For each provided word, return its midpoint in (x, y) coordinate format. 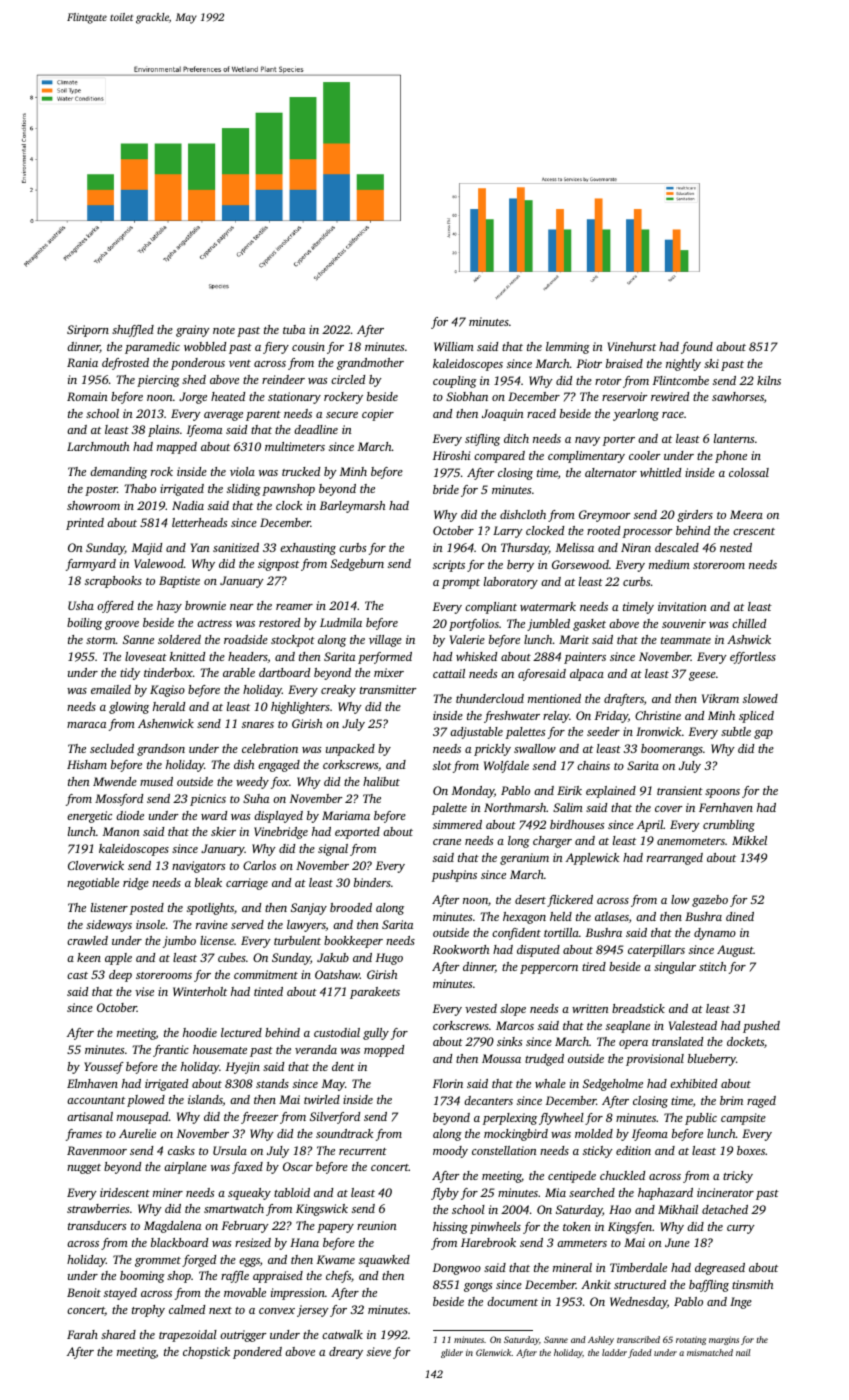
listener (109, 907)
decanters (488, 1100)
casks (181, 1150)
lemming (568, 348)
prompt (461, 584)
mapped (177, 448)
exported (357, 833)
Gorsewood (580, 564)
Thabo (140, 488)
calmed (187, 1309)
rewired (670, 396)
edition (633, 1150)
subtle (736, 731)
